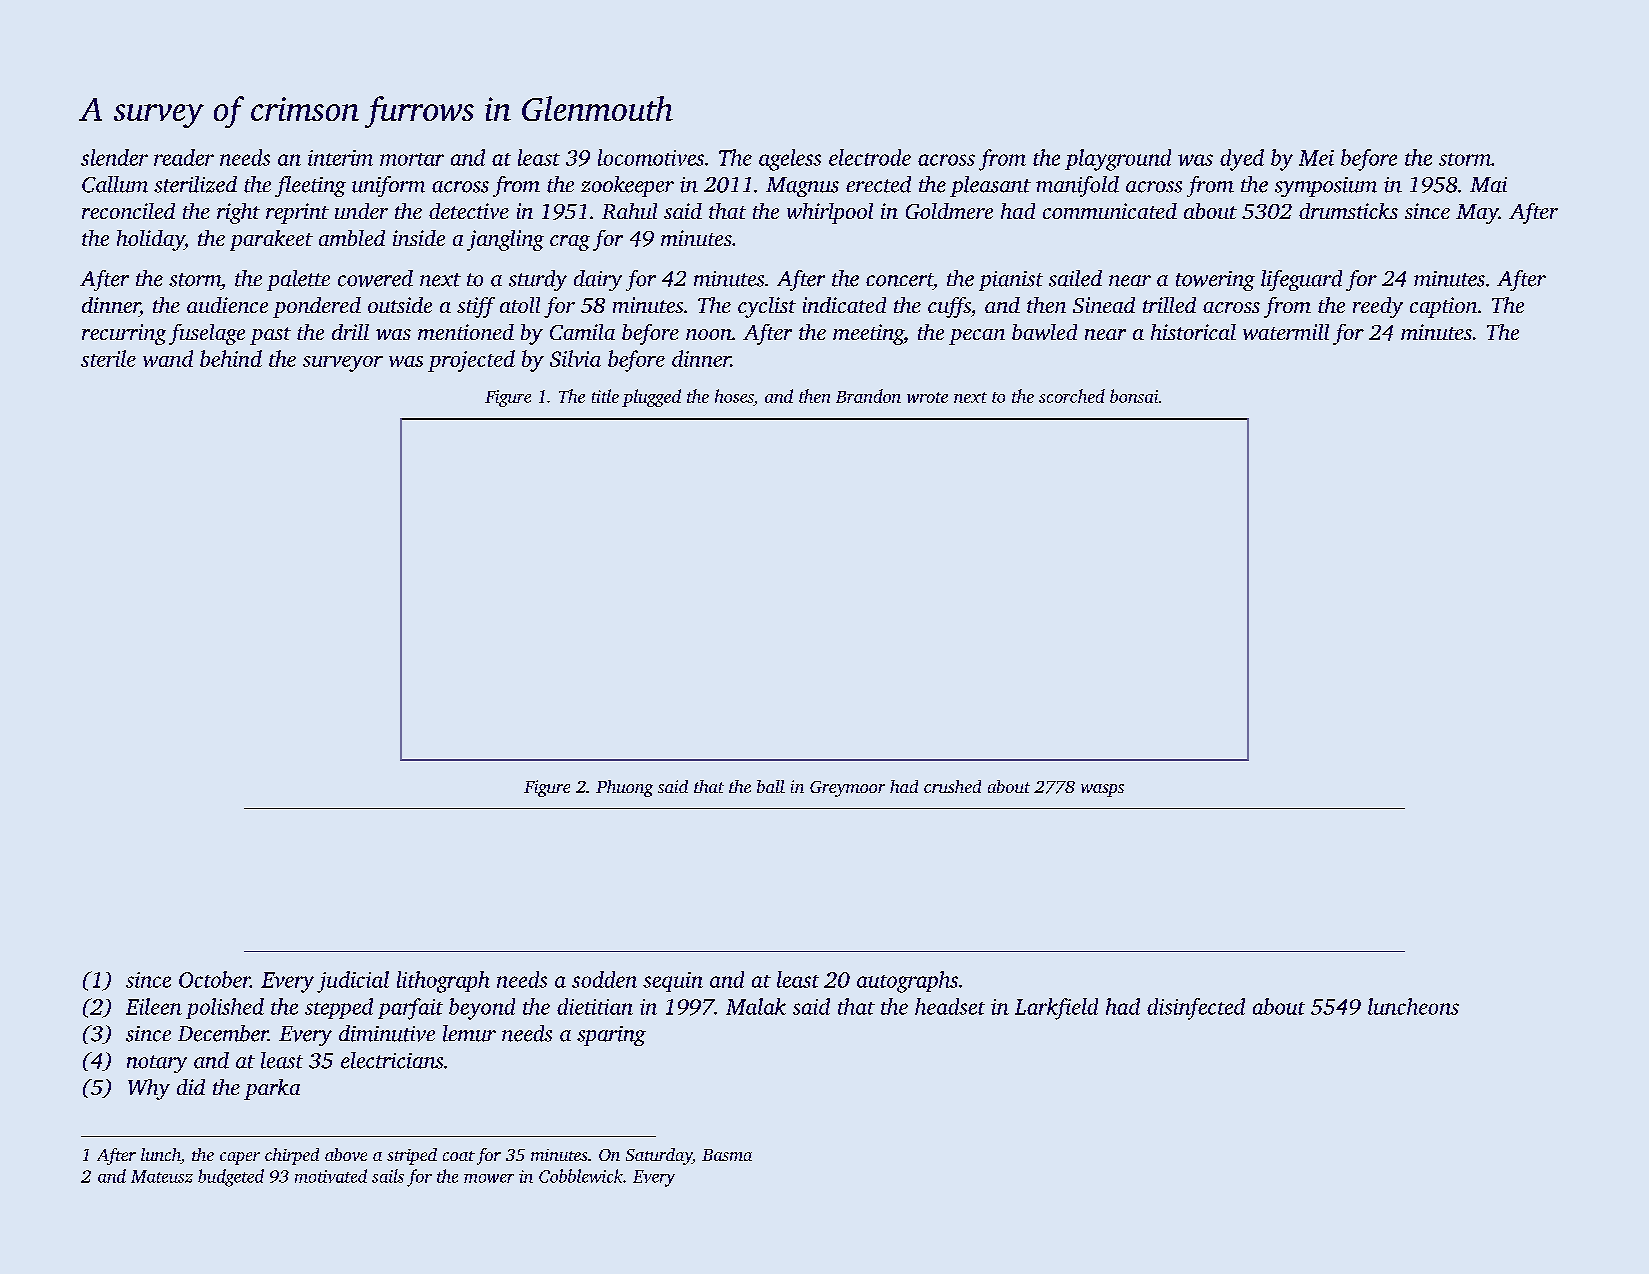  Describe the element at coordinates (162, 1176) in the screenshot. I see `Mateusz` at that location.
